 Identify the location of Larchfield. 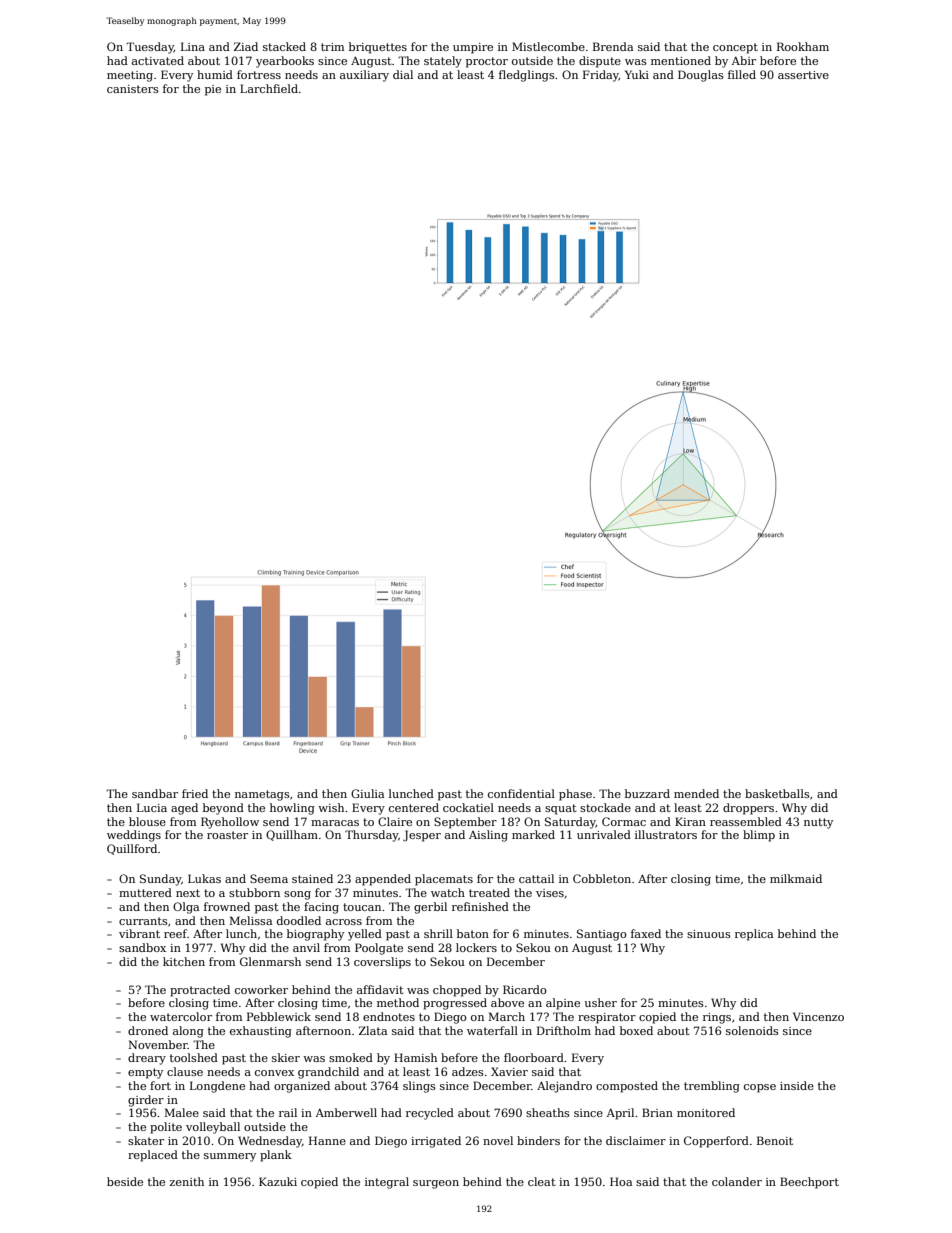
(269, 88).
